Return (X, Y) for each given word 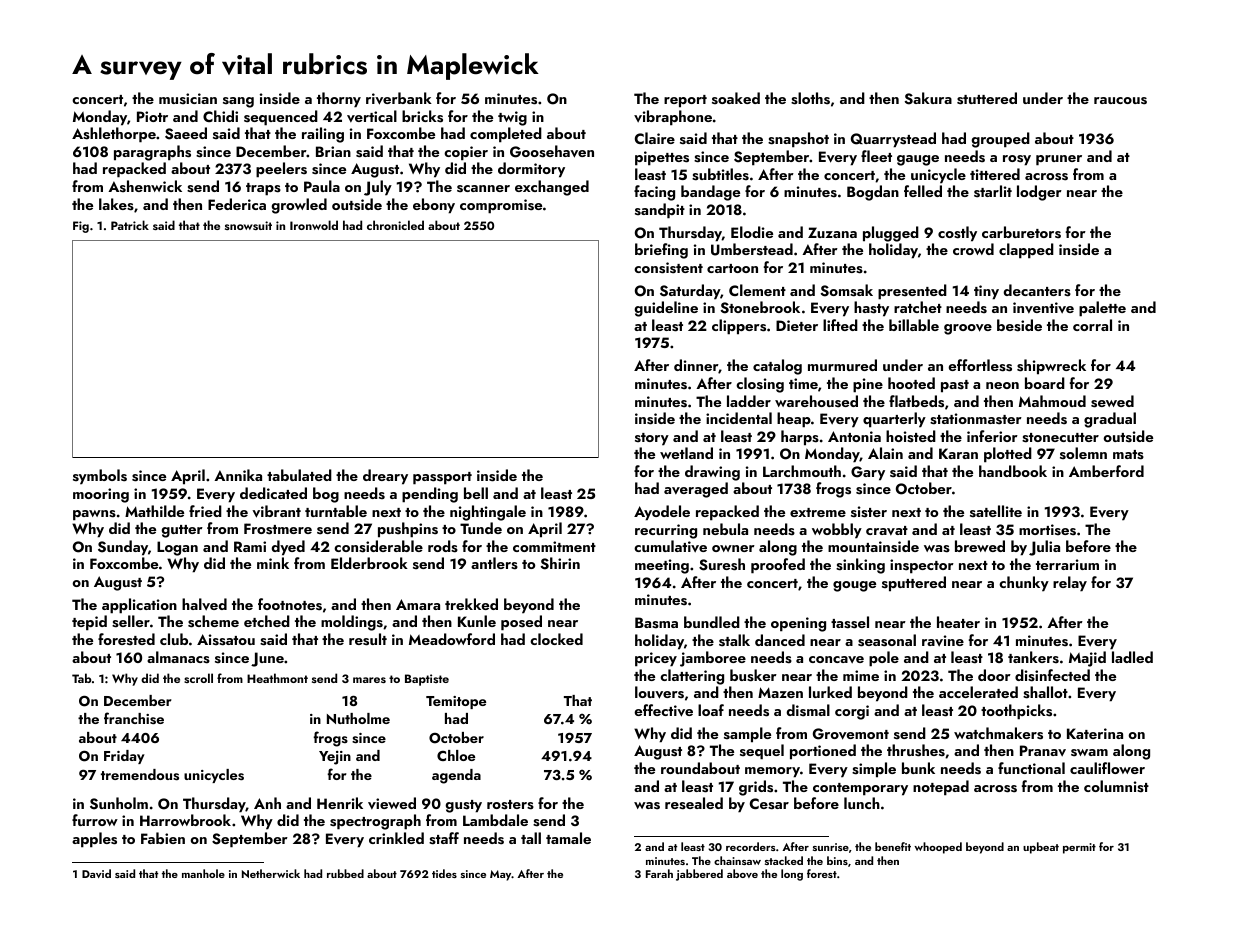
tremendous (140, 775)
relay (1070, 584)
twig (512, 118)
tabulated (299, 475)
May (501, 875)
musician (188, 99)
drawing (712, 473)
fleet (876, 156)
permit (1079, 848)
